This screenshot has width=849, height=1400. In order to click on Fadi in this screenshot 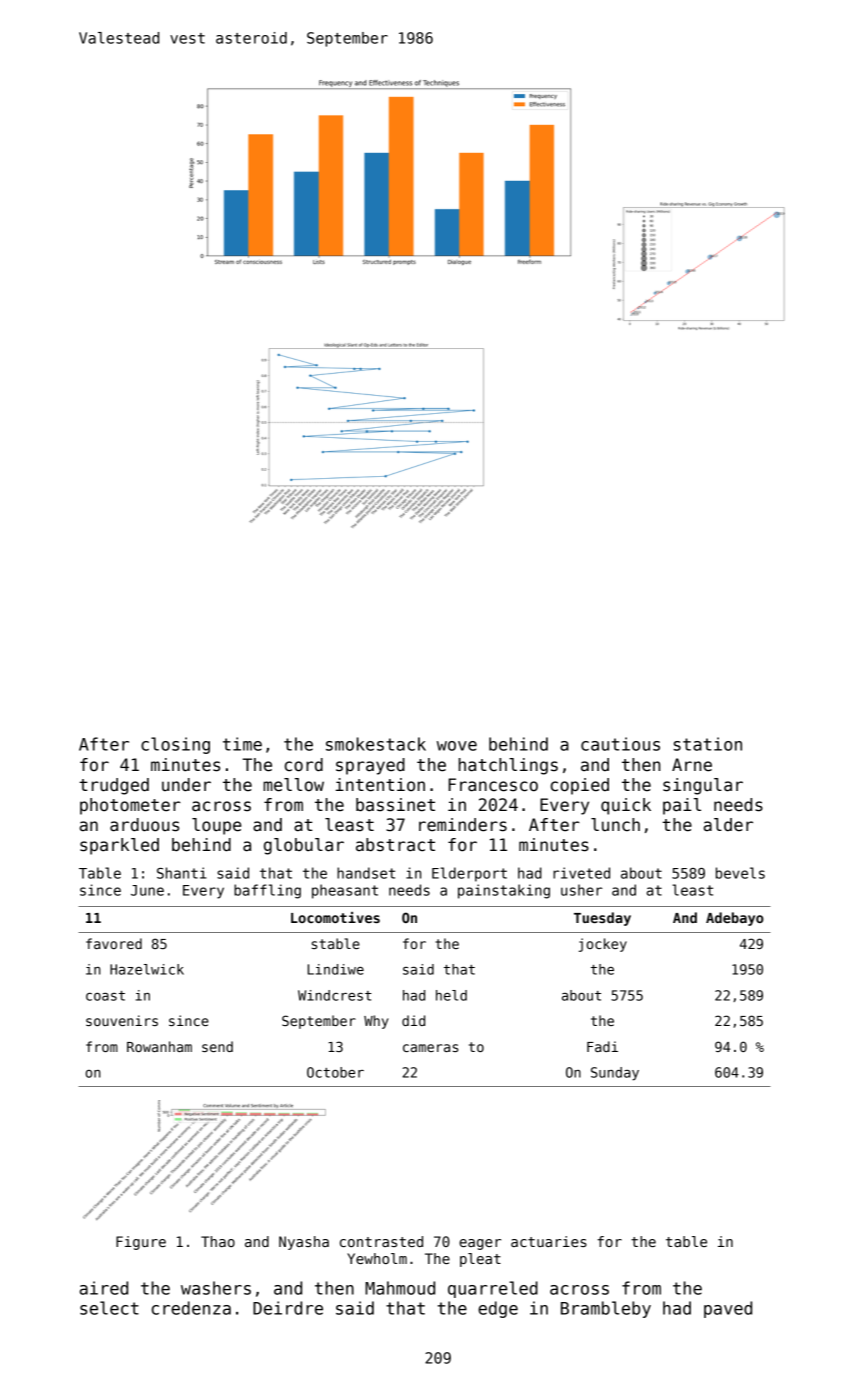, I will do `click(602, 1046)`.
